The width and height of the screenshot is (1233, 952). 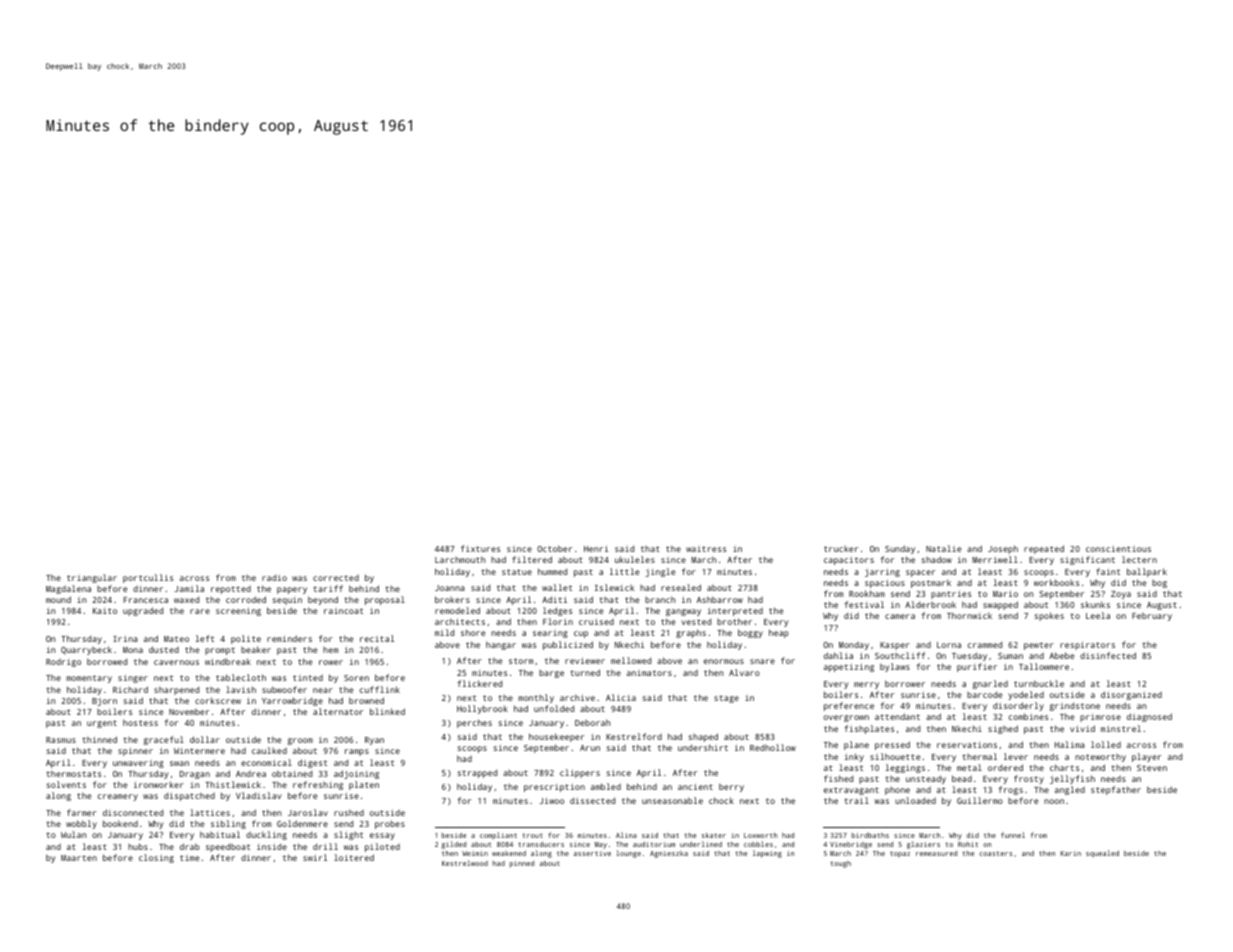 What do you see at coordinates (1087, 645) in the screenshot?
I see `respirators` at bounding box center [1087, 645].
